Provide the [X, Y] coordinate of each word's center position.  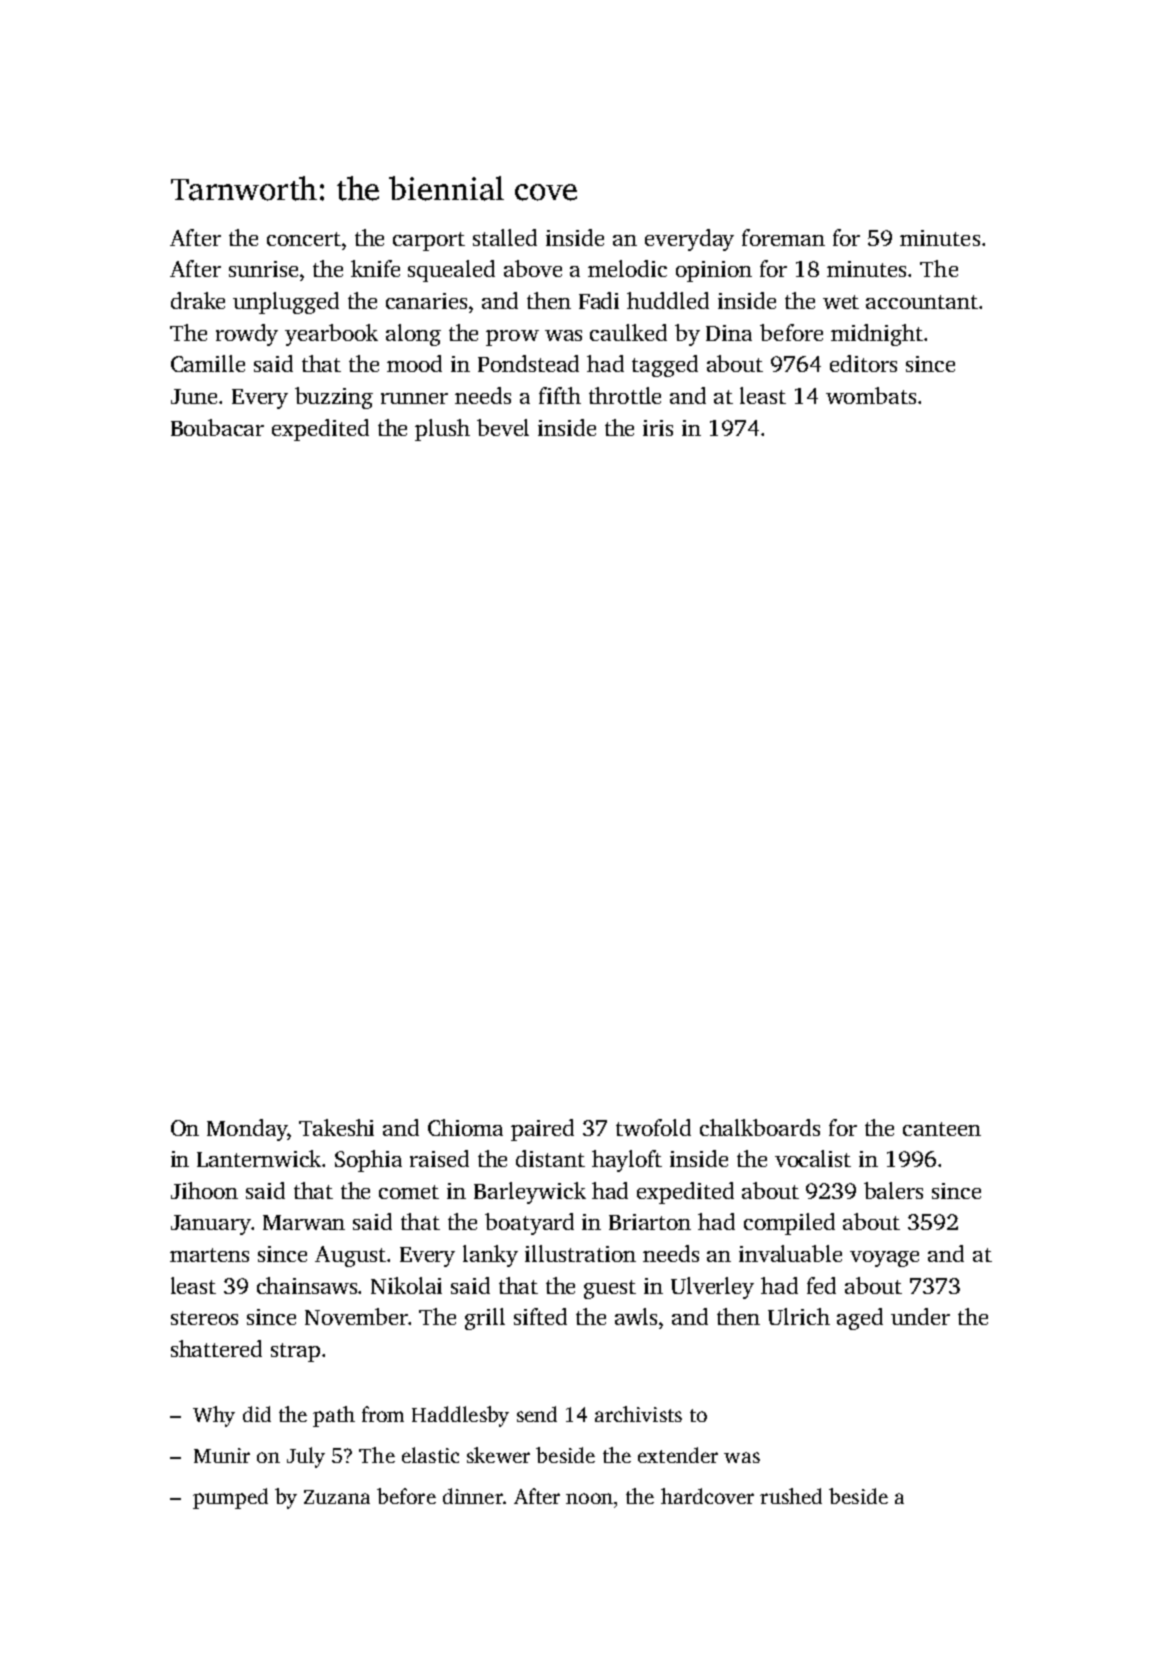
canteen [942, 1129]
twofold [653, 1127]
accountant [922, 302]
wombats [871, 395]
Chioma [465, 1127]
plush [442, 430]
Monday [247, 1130]
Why [214, 1416]
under [920, 1316]
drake [198, 300]
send [537, 1414]
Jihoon [204, 1190]
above [533, 268]
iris [658, 428]
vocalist [813, 1158]
